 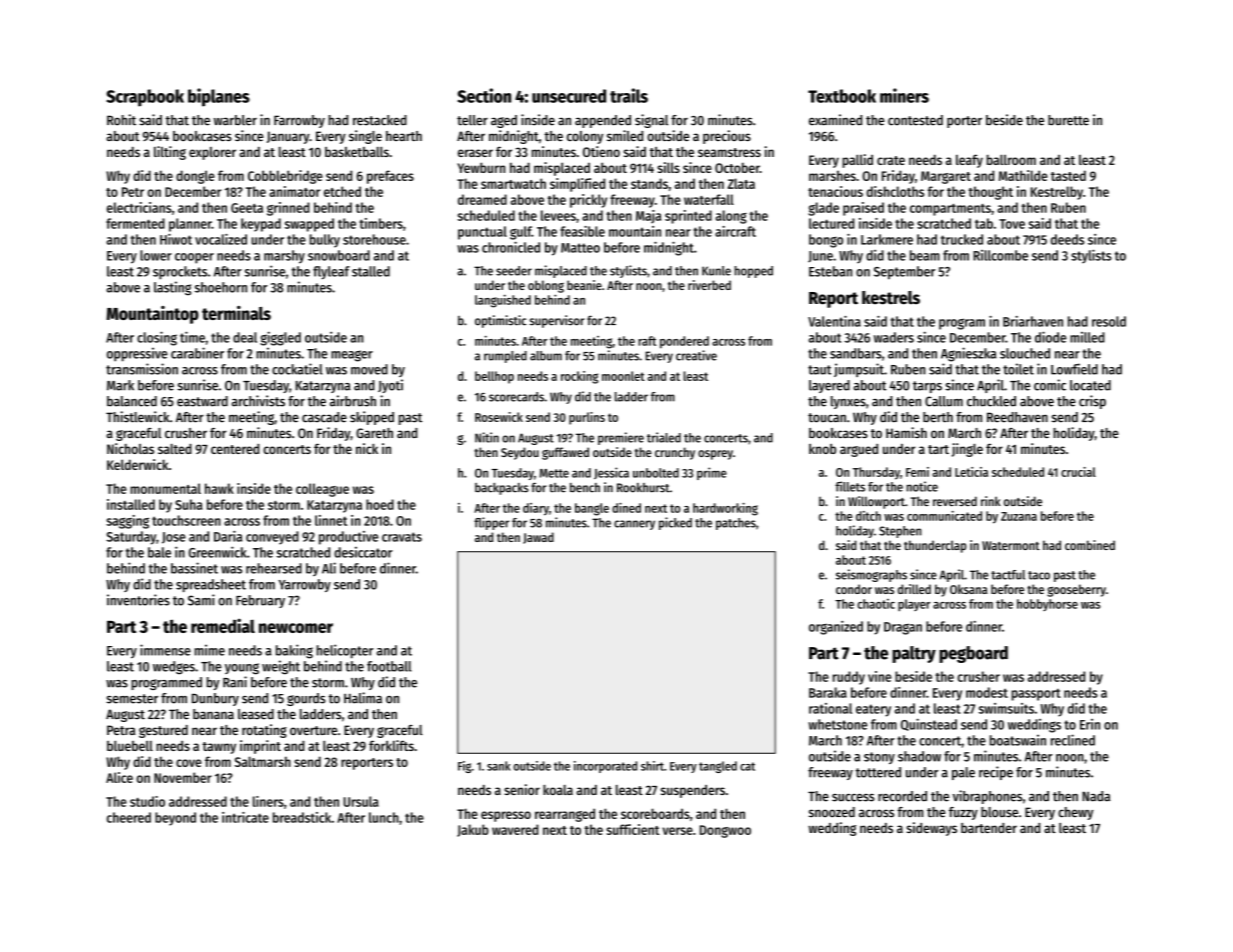 I want to click on beyond, so click(x=175, y=819).
